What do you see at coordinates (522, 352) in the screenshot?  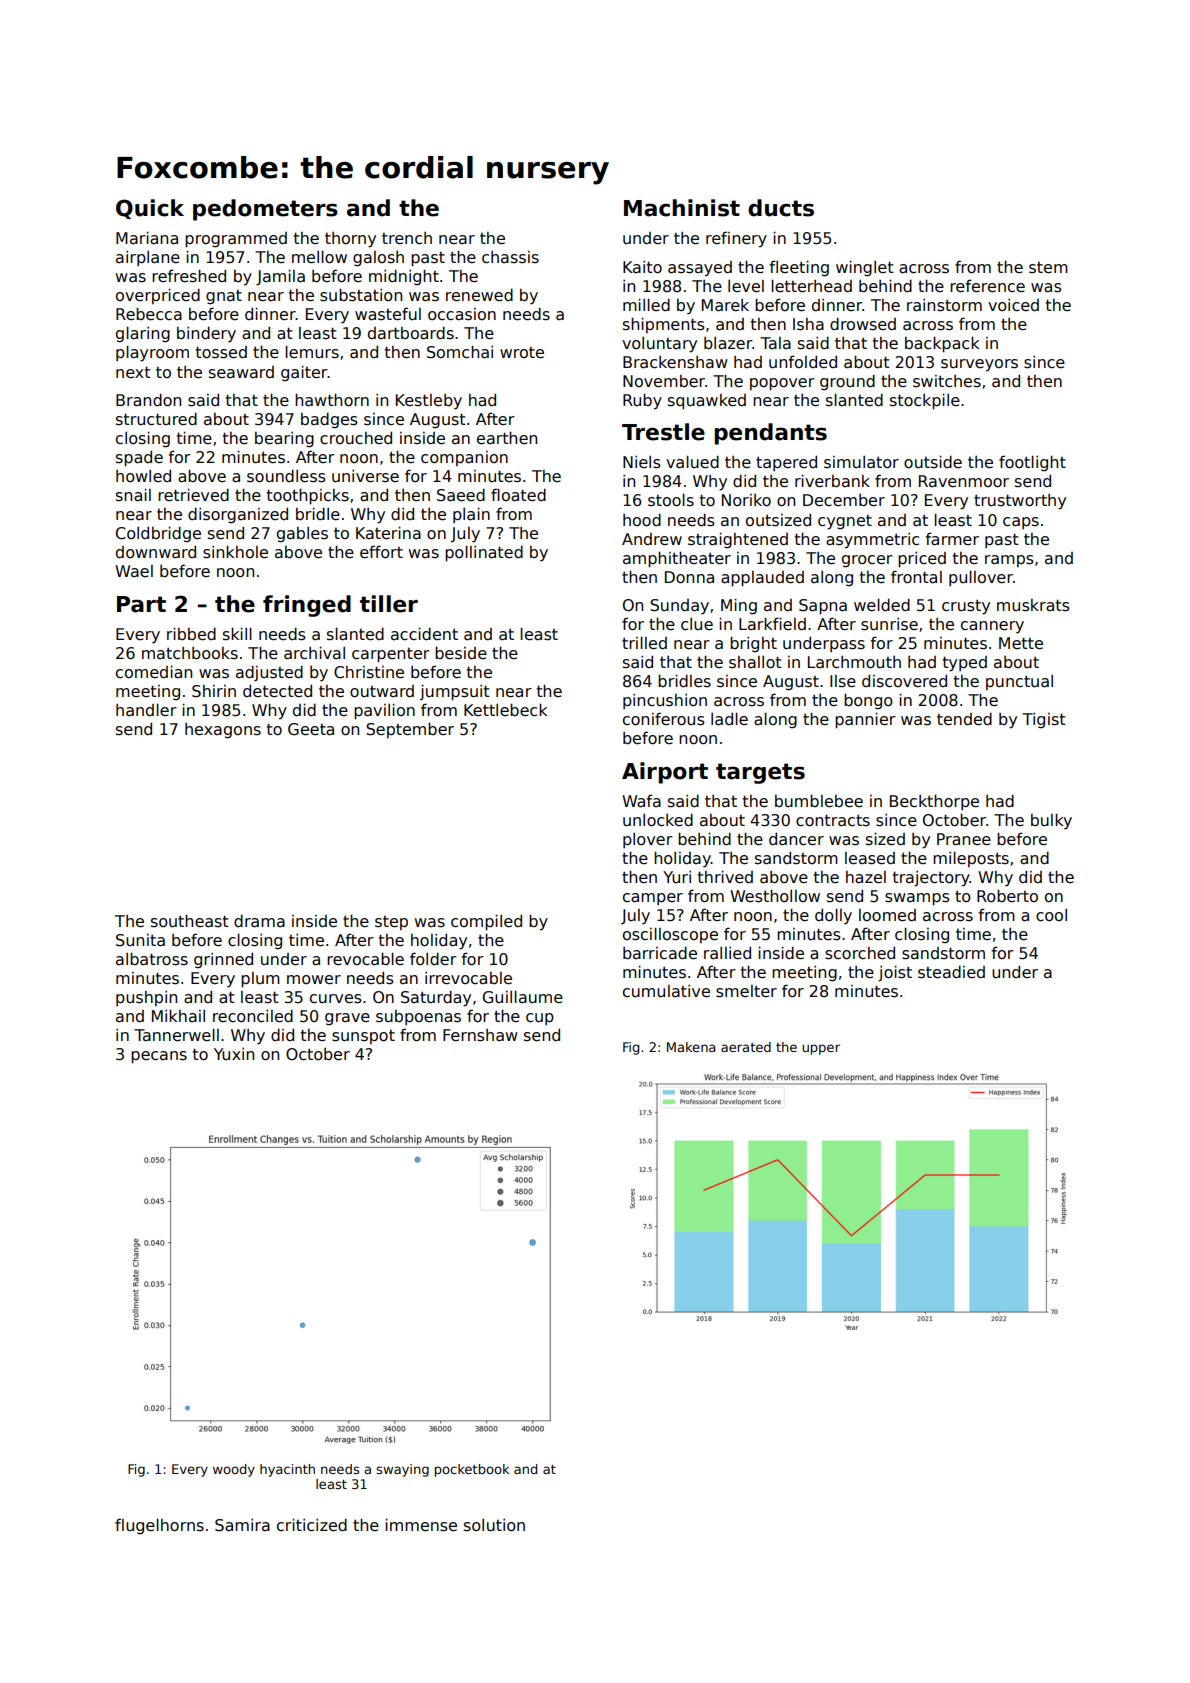 I see `wrote` at bounding box center [522, 352].
